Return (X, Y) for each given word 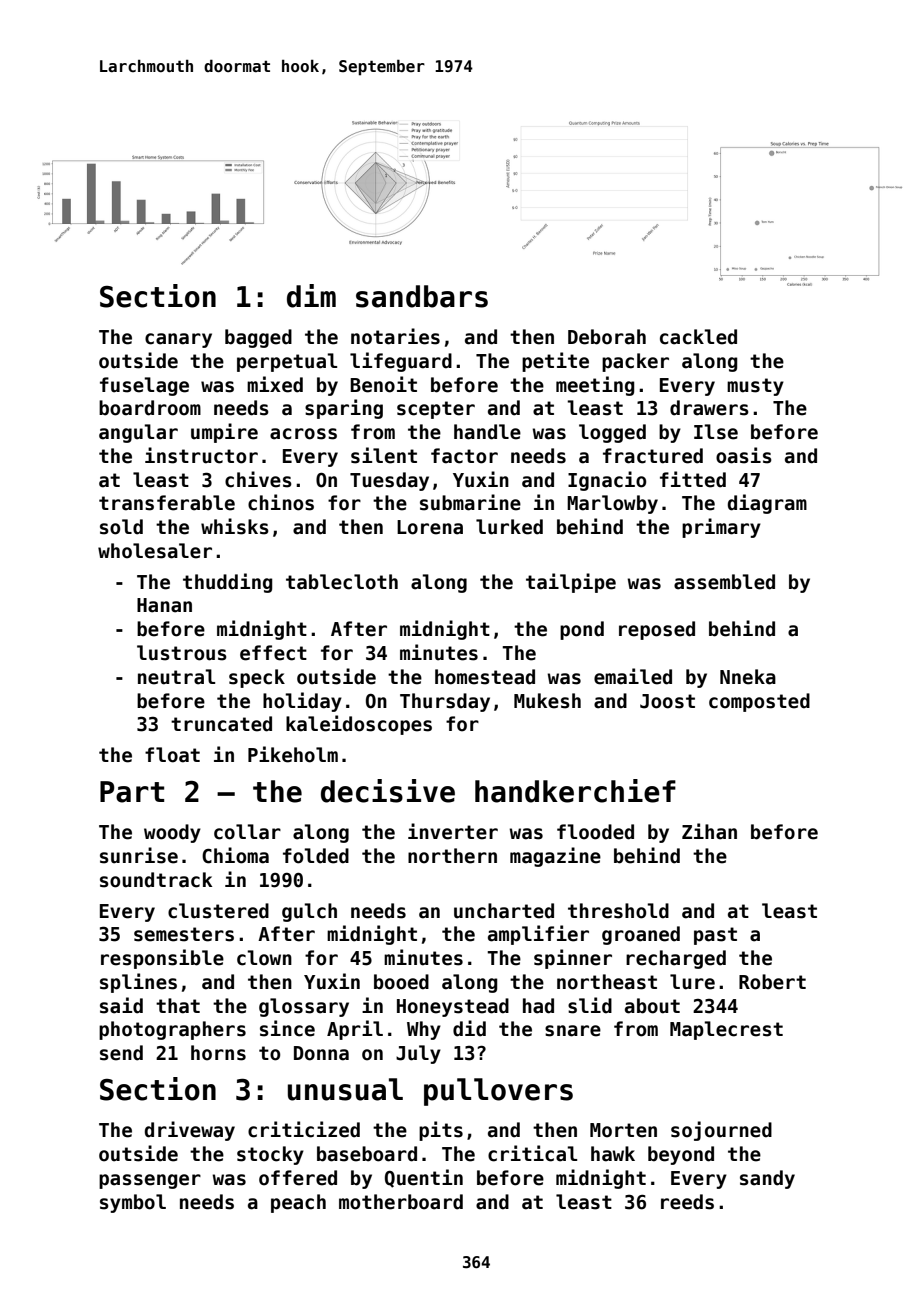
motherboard (401, 1202)
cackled (698, 337)
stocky (270, 1155)
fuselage (144, 386)
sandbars (422, 296)
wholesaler (155, 551)
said (121, 1005)
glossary (304, 1007)
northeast (607, 982)
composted (759, 702)
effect (273, 653)
